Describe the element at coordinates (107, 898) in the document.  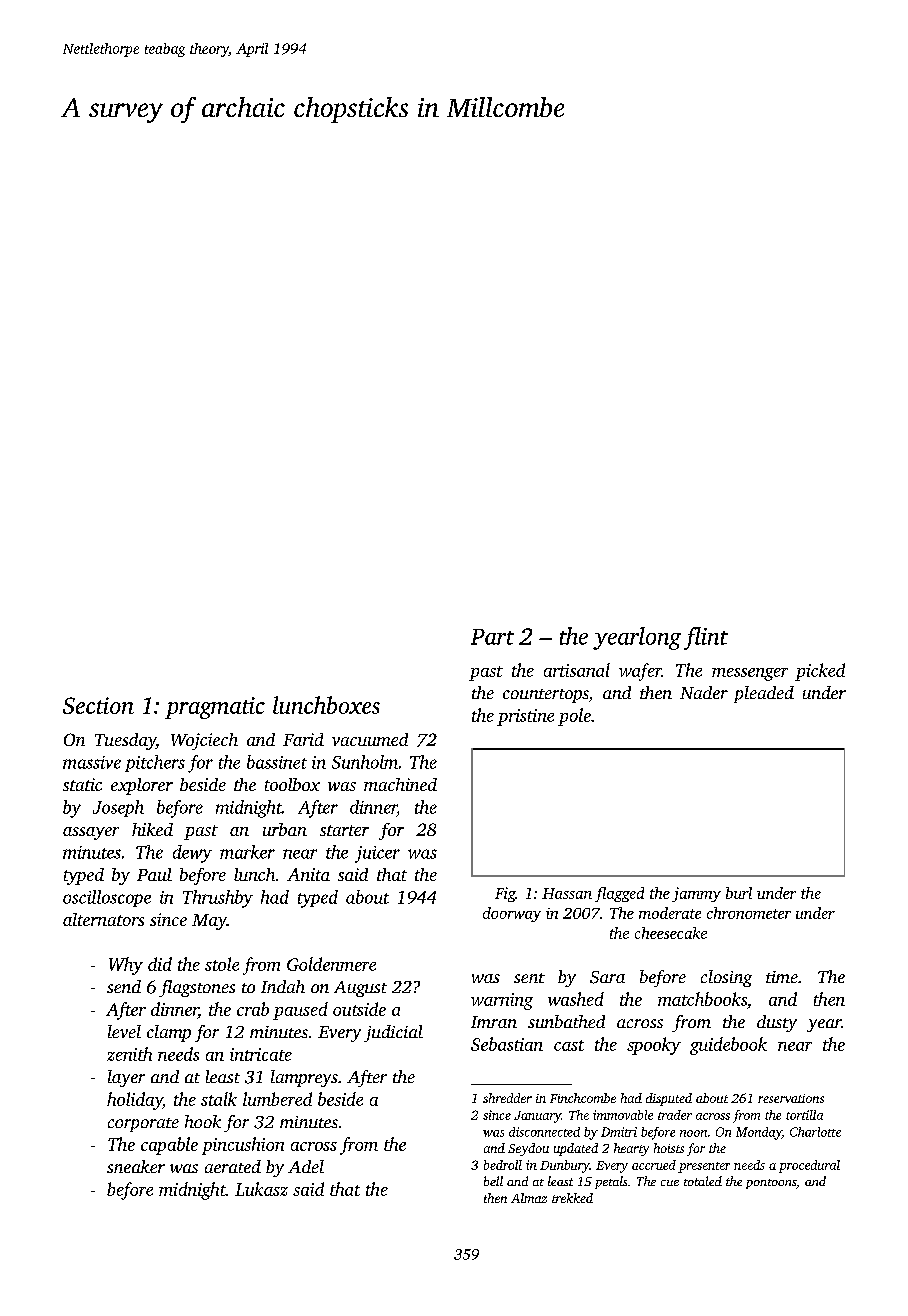
I see `oscilloscope` at that location.
